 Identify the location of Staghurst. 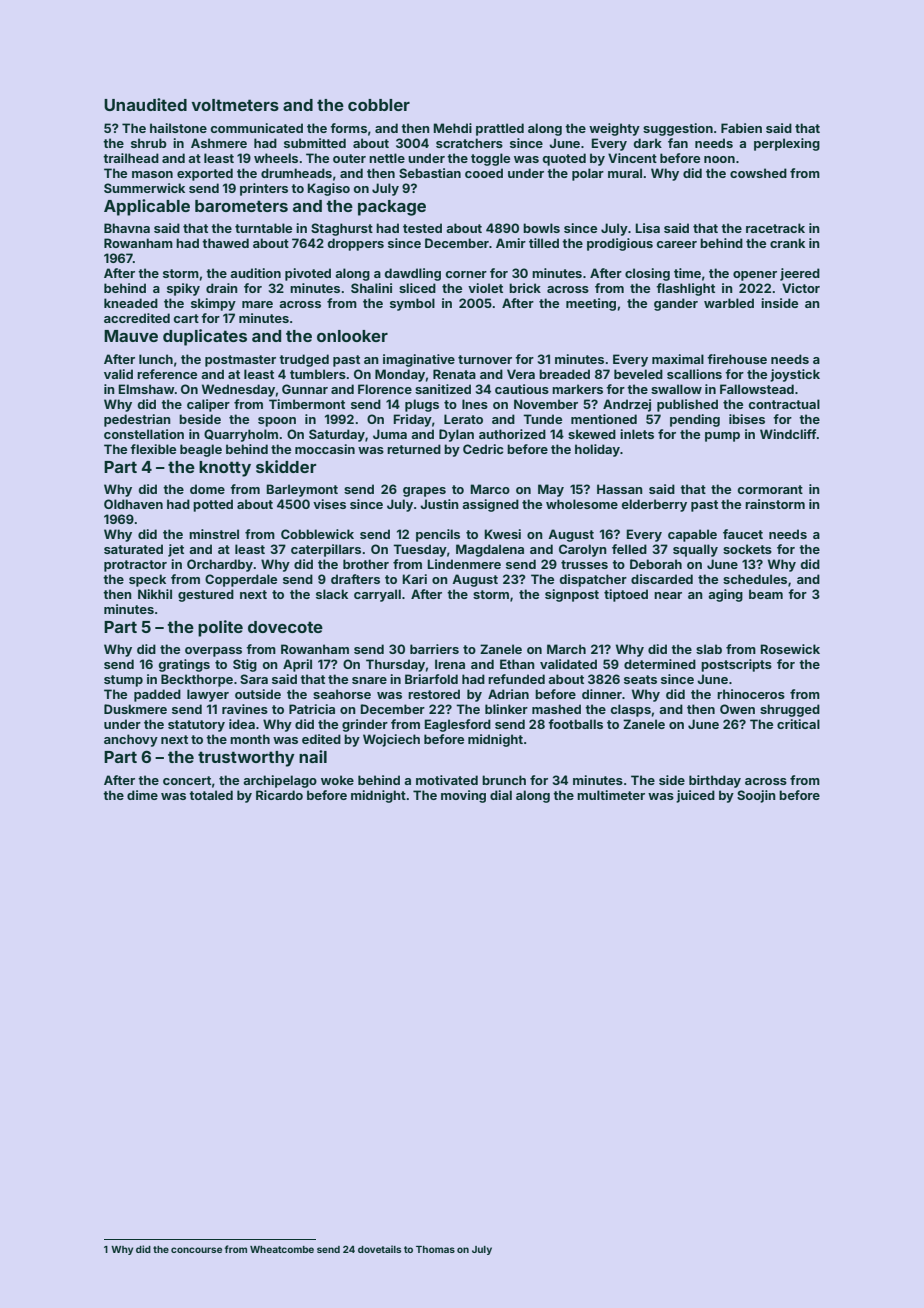
(342, 229).
